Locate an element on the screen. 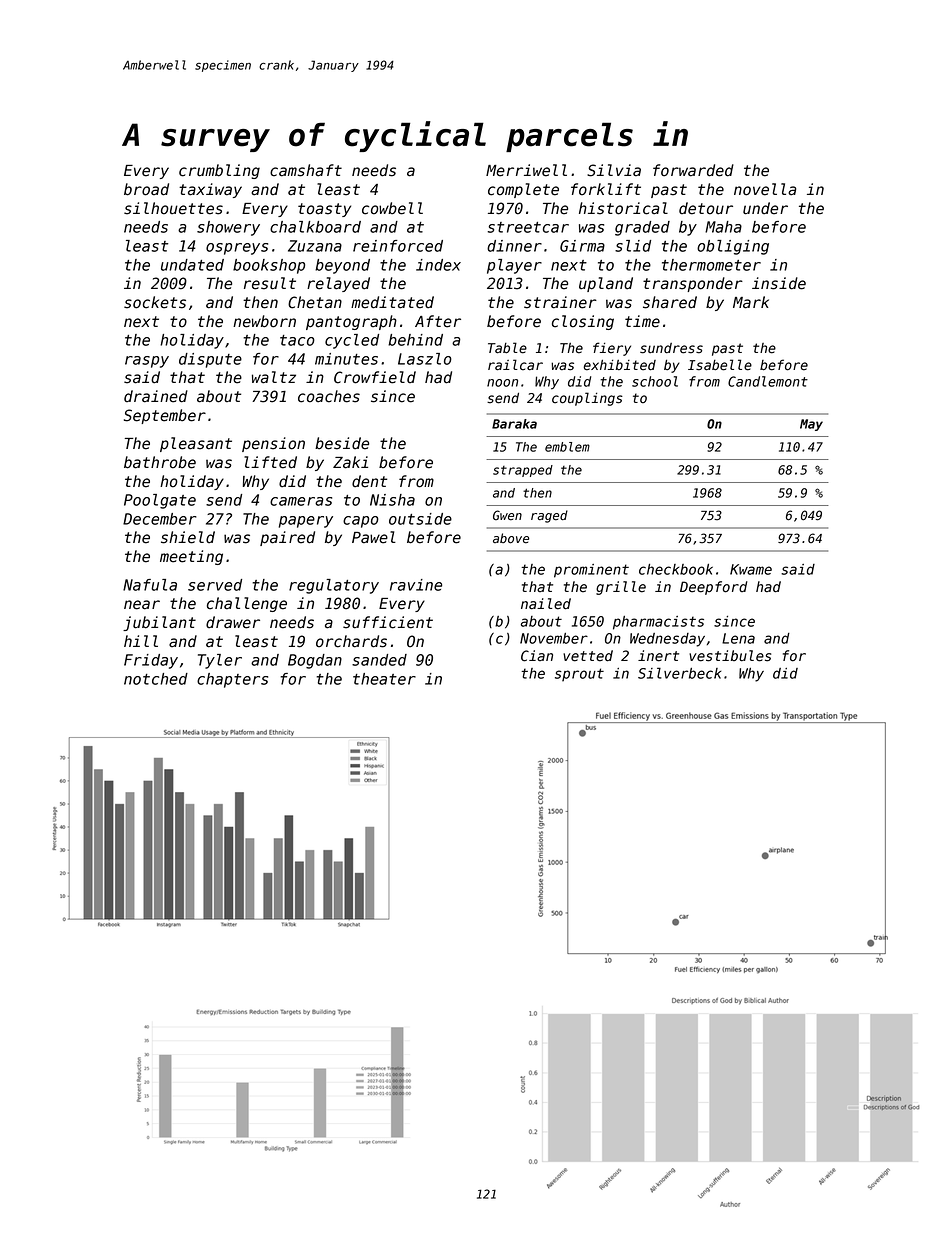 The width and height of the screenshot is (952, 1233). school is located at coordinates (655, 381).
